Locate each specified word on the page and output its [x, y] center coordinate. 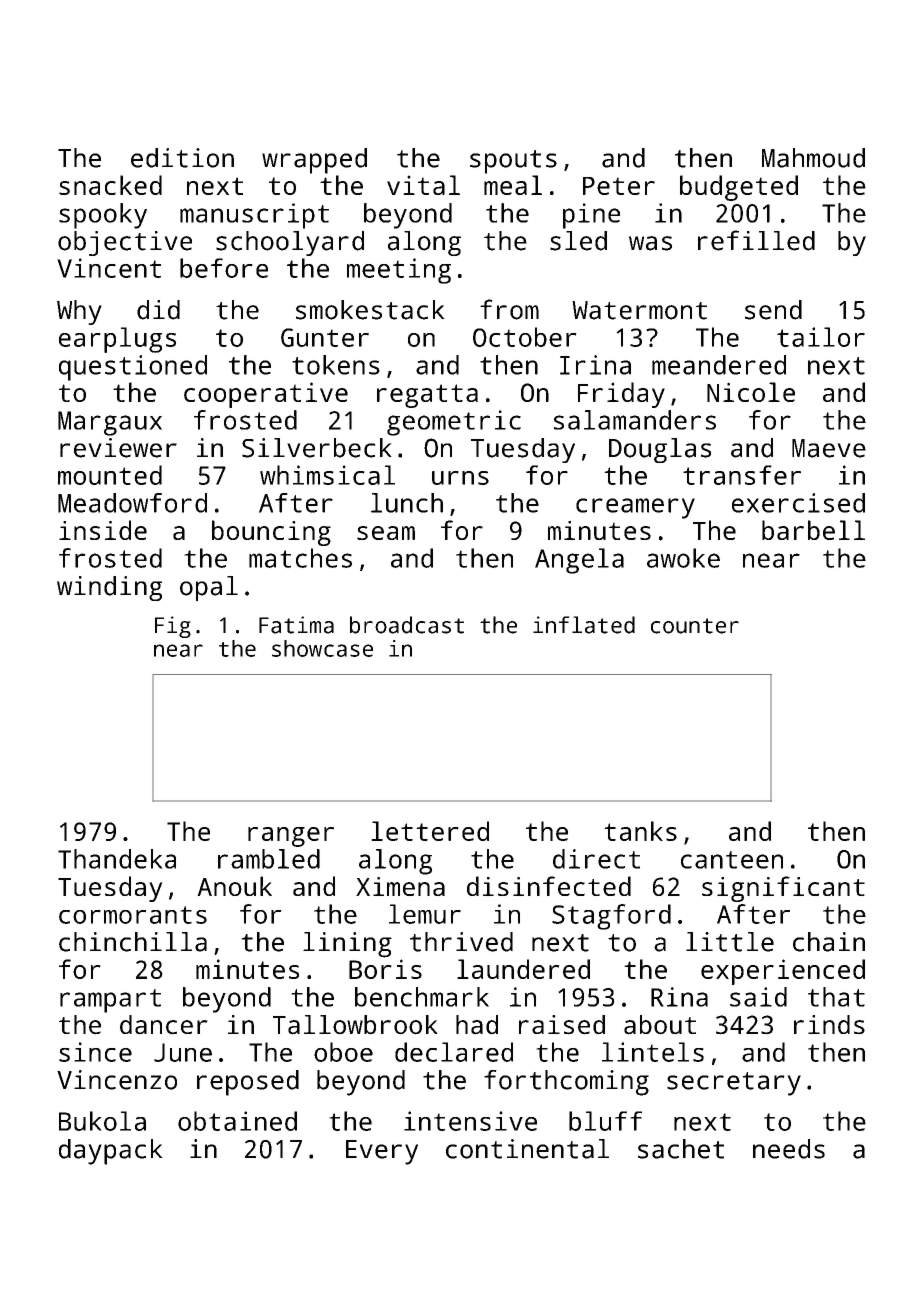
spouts [513, 162]
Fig [173, 627]
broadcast [407, 625]
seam [386, 533]
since [95, 1052]
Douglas [660, 450]
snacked [110, 185]
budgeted [739, 188]
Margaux [110, 423]
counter [695, 626]
